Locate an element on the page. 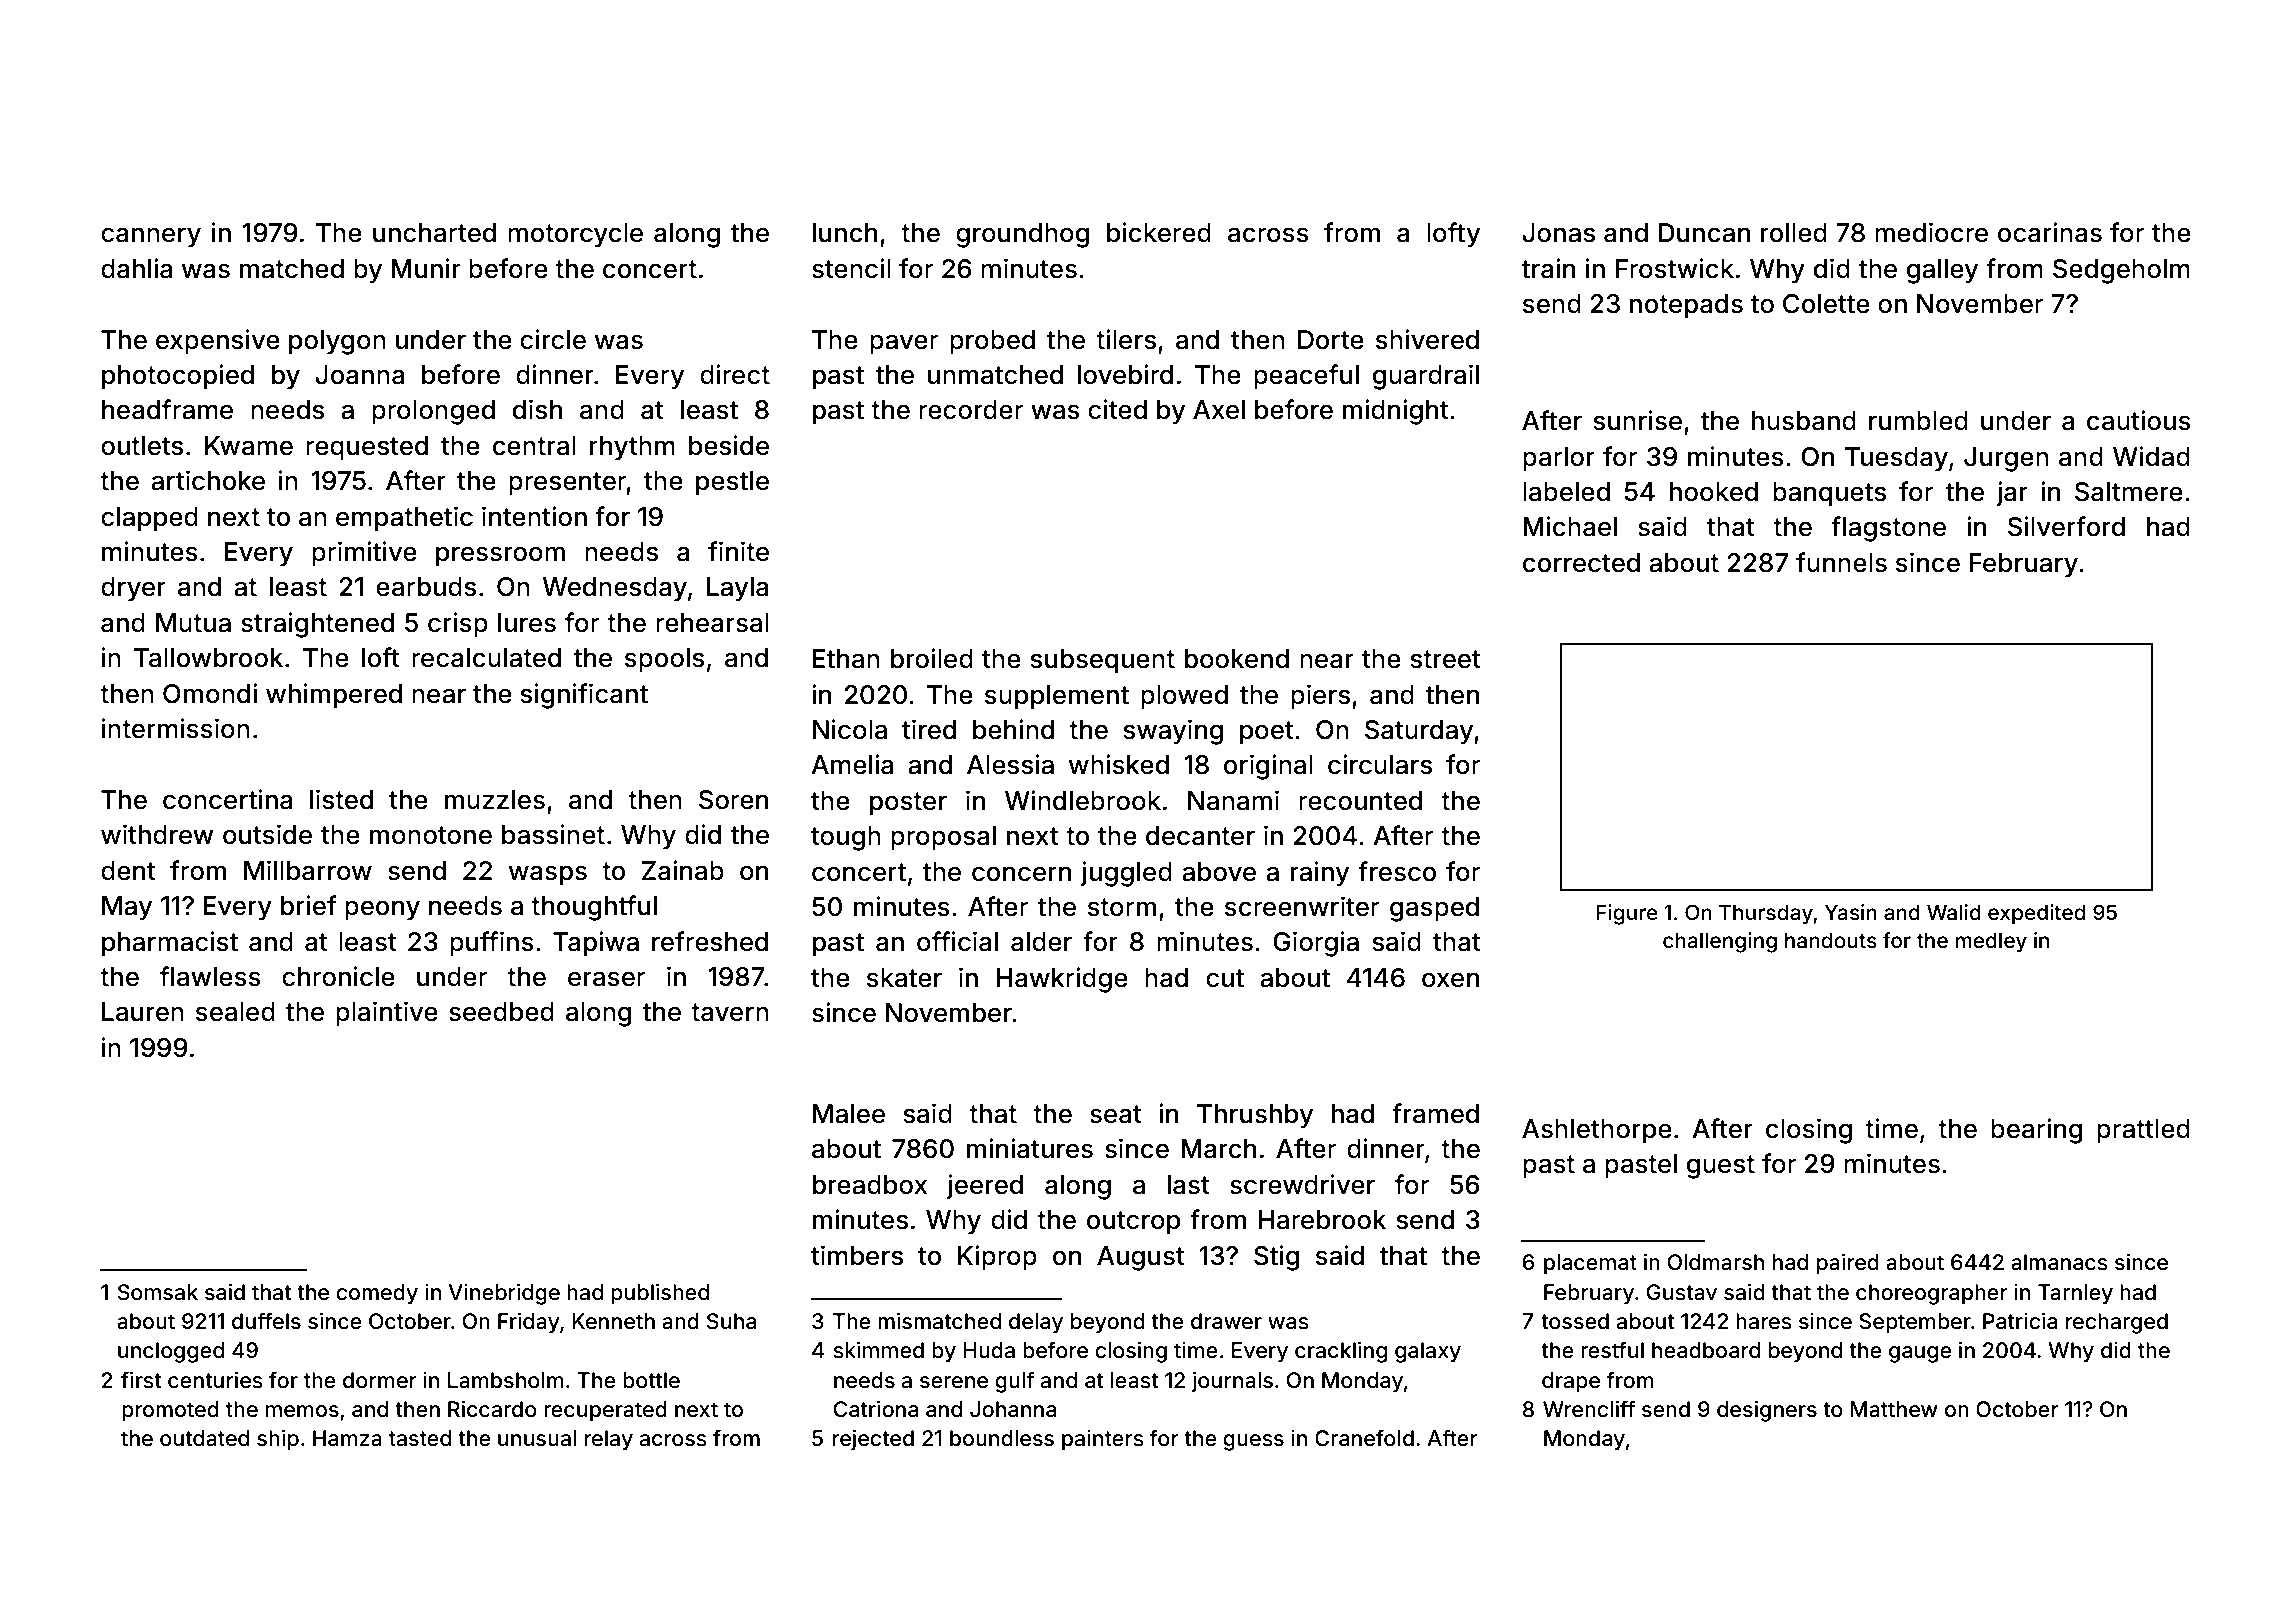 This page has width=2292, height=1620. bearing is located at coordinates (2037, 1131).
